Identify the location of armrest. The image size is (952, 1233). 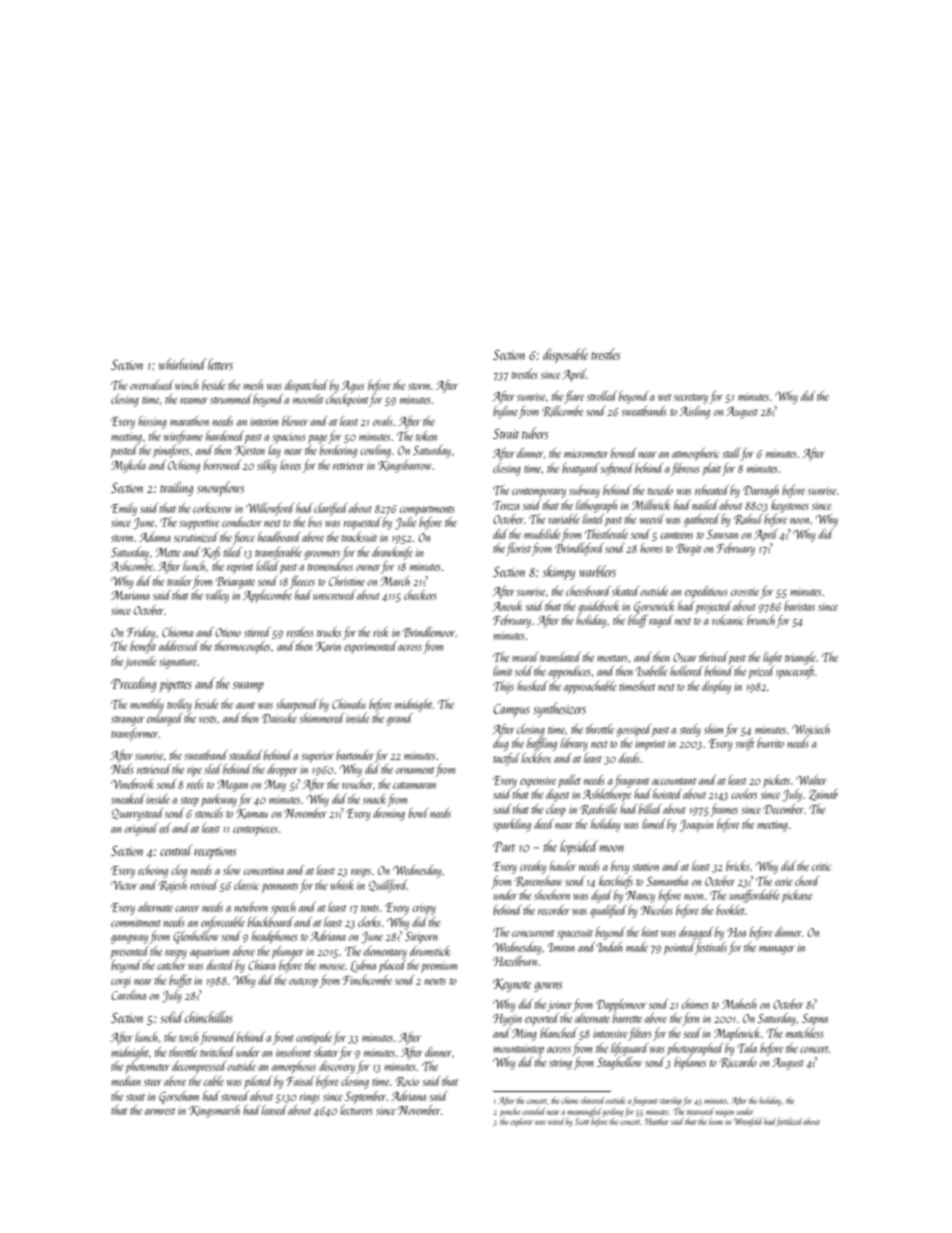
(160, 1111).
